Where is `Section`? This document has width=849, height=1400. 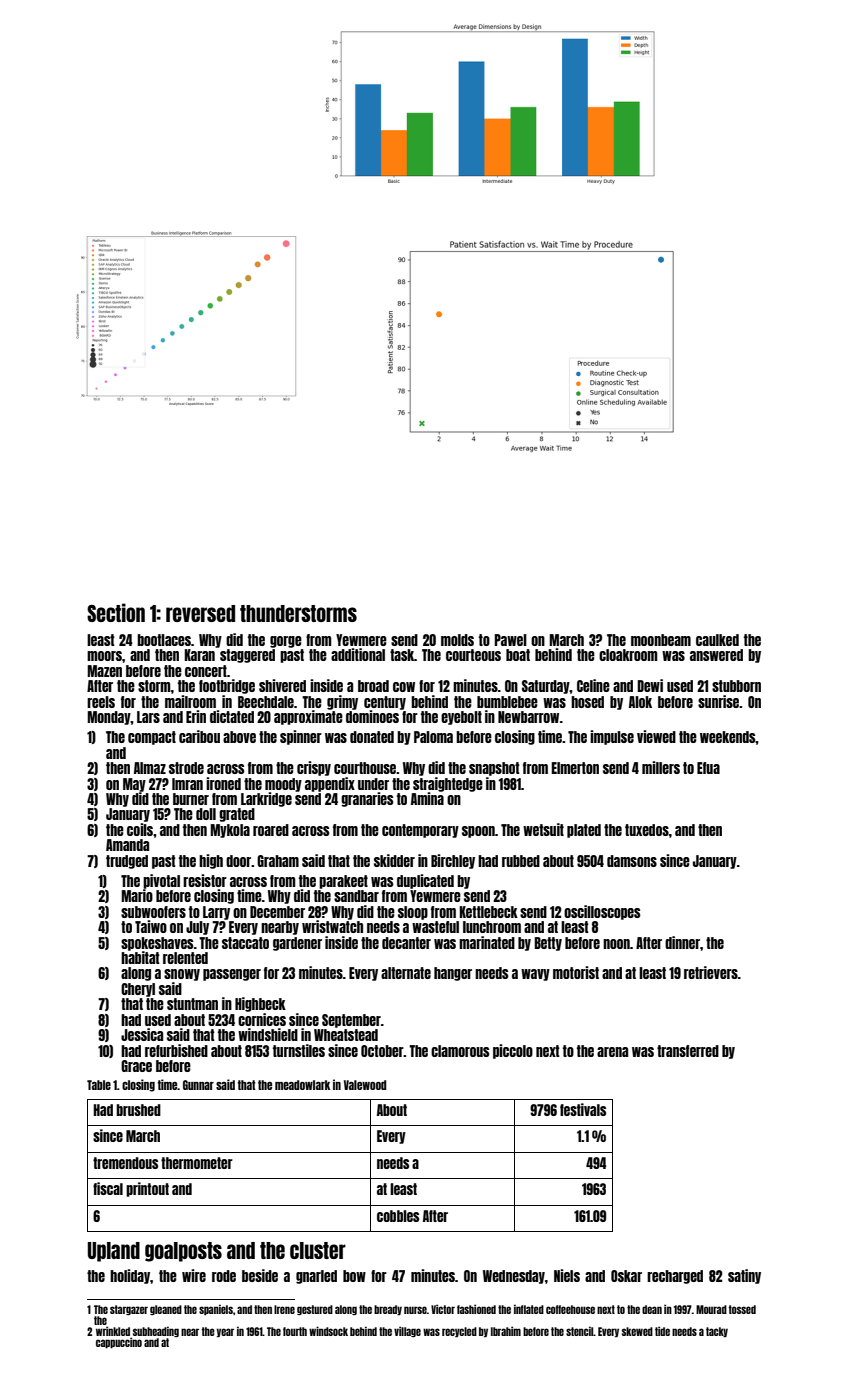
Section is located at coordinates (116, 612).
